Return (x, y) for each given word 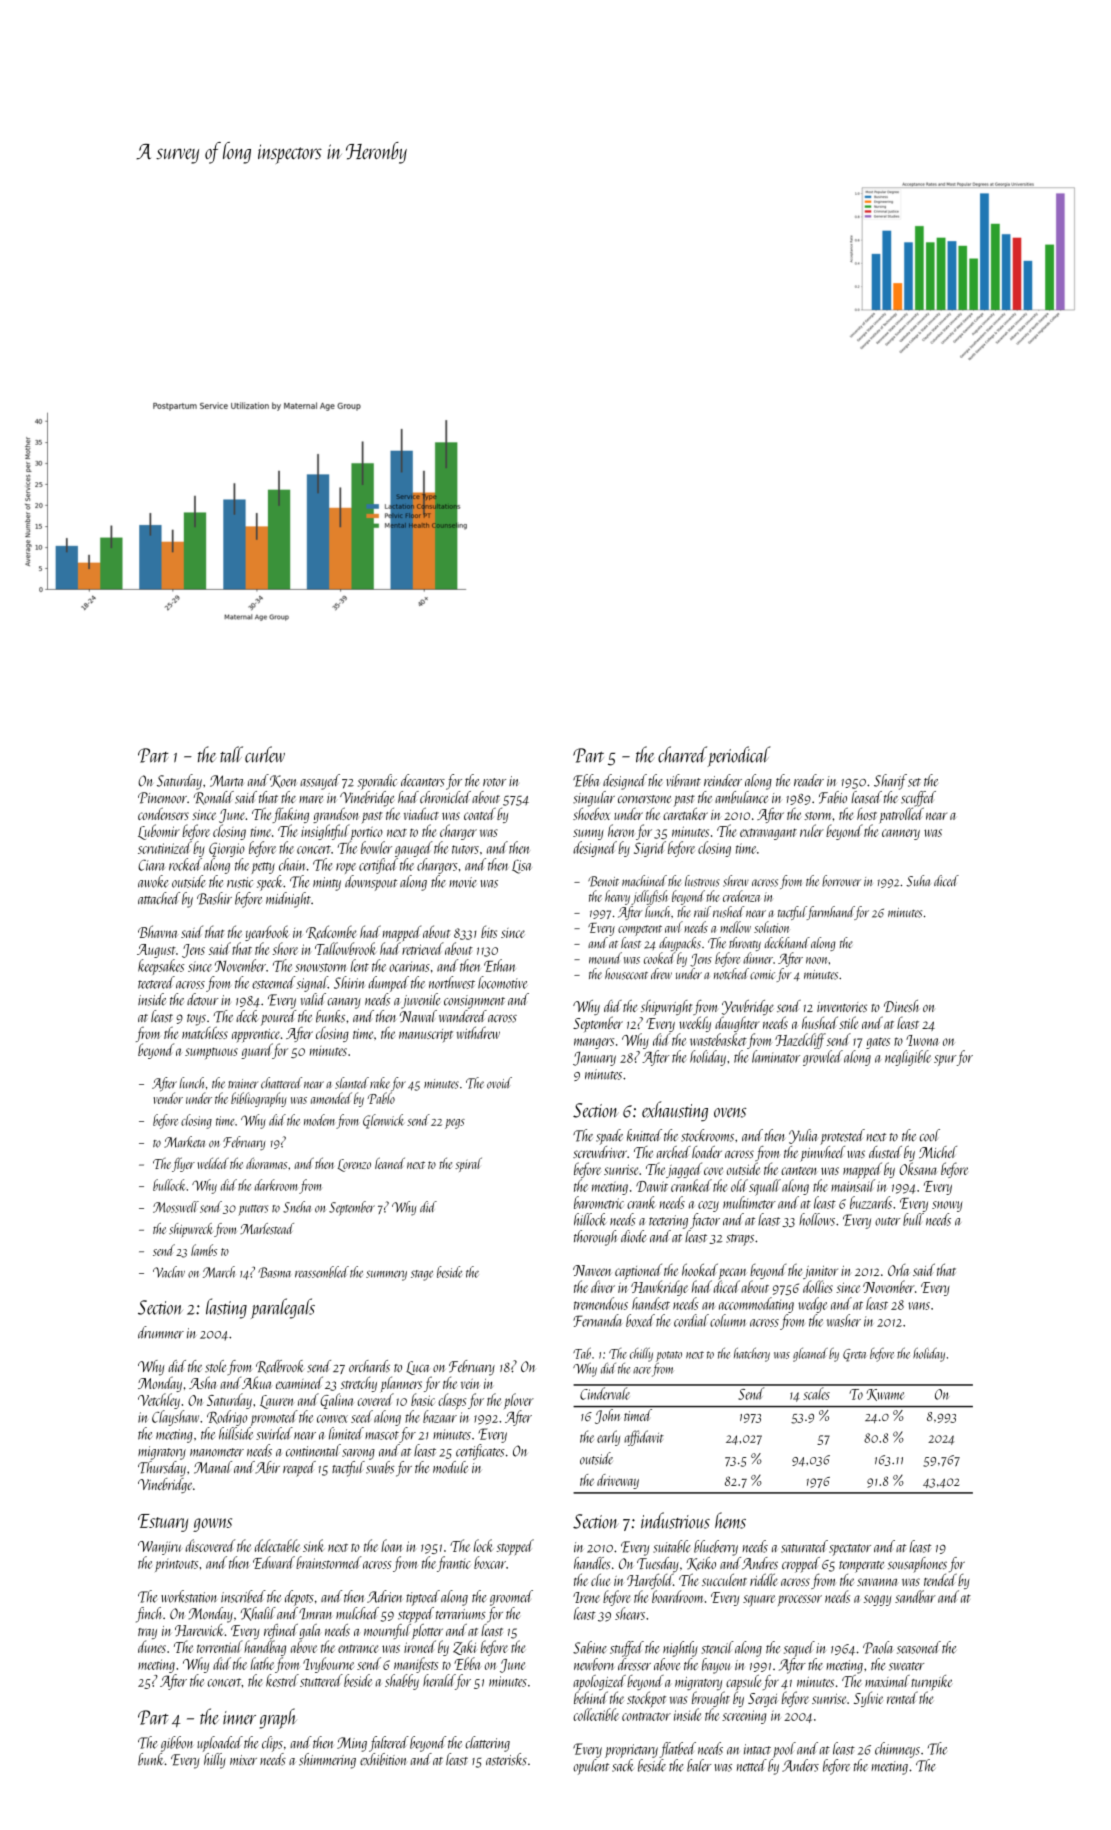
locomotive (503, 982)
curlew (265, 754)
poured (278, 1018)
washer (844, 1320)
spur (945, 1060)
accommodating (756, 1305)
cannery (901, 834)
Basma (274, 1272)
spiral (468, 1164)
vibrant (684, 780)
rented (902, 1697)
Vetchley (159, 1401)
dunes (152, 1646)
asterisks (506, 1759)
